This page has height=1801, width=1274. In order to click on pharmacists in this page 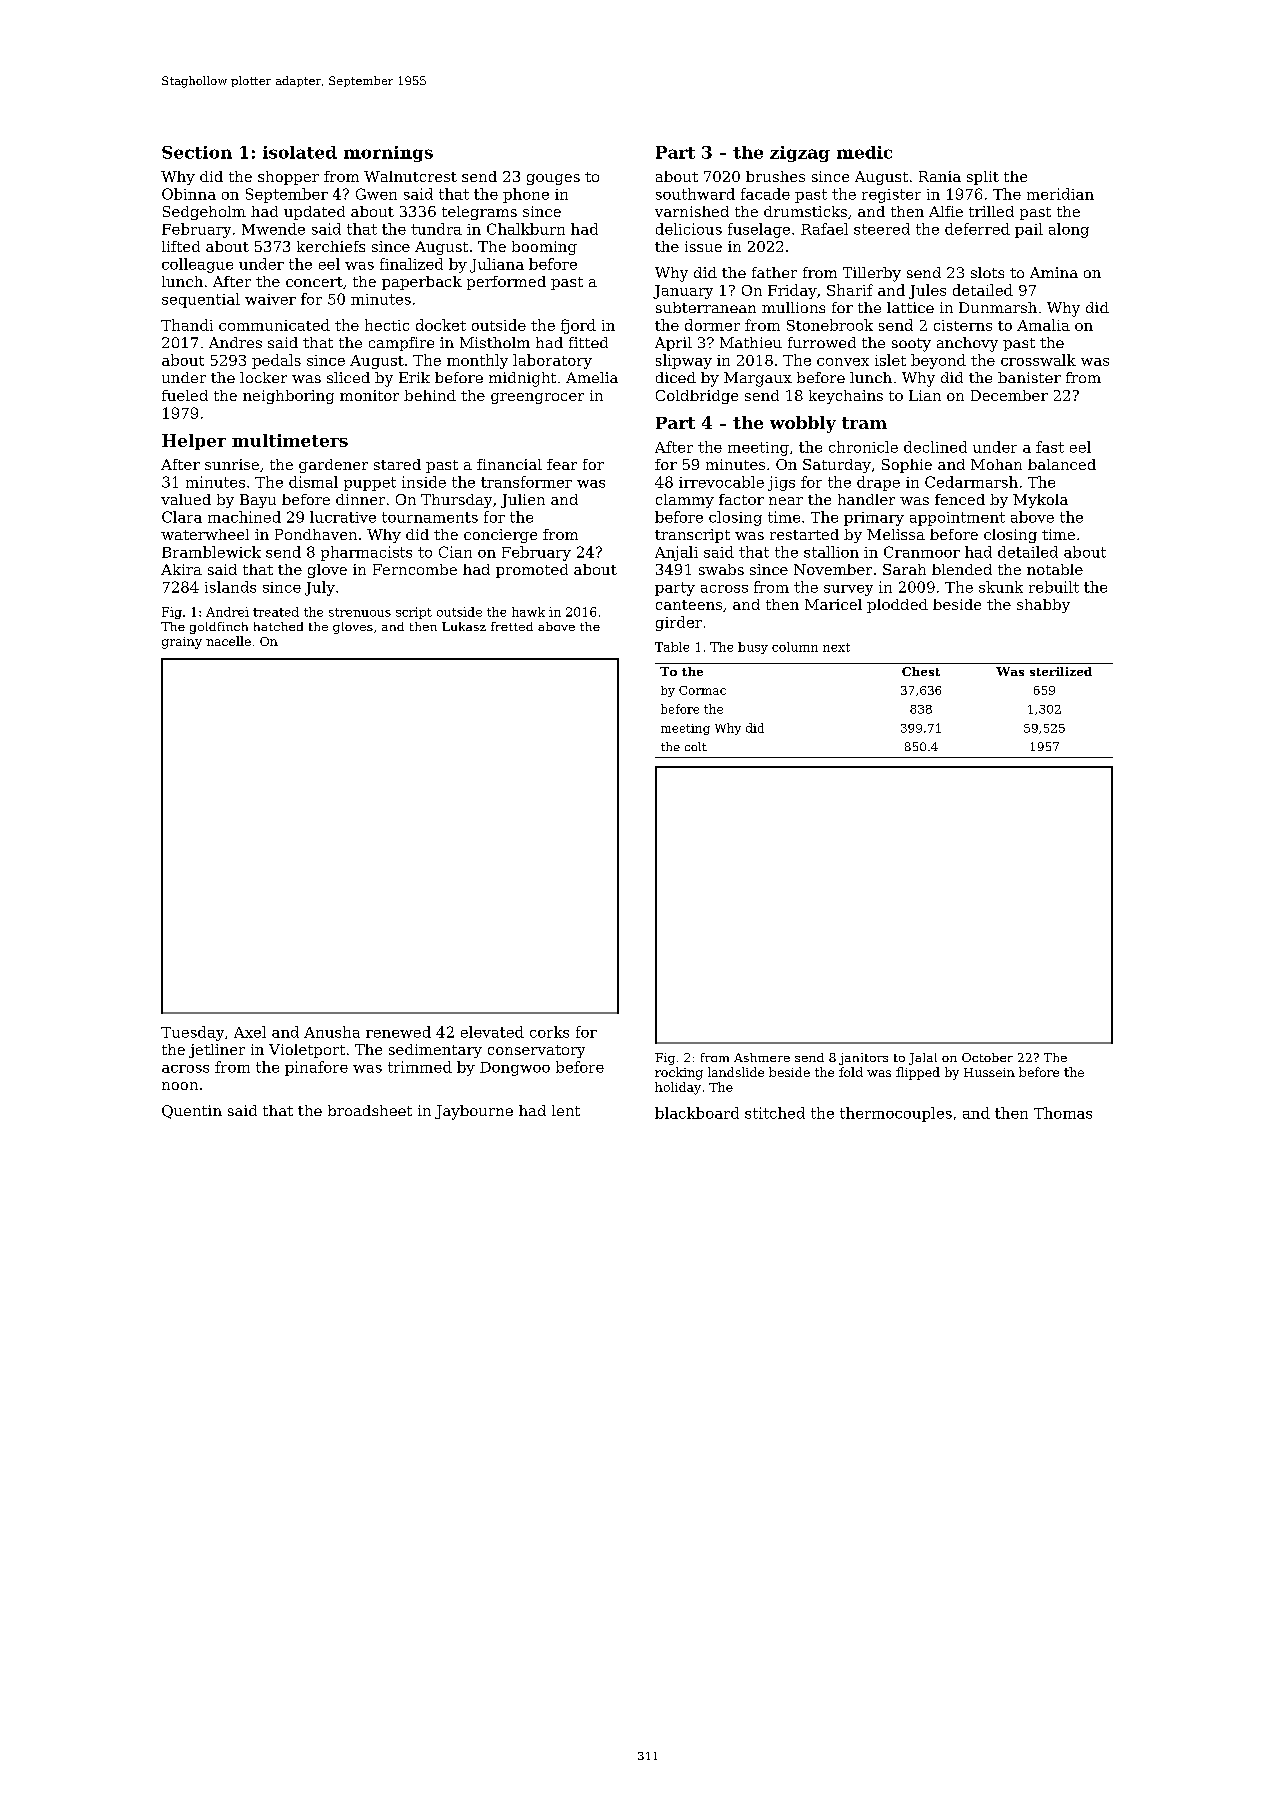, I will do `click(366, 553)`.
